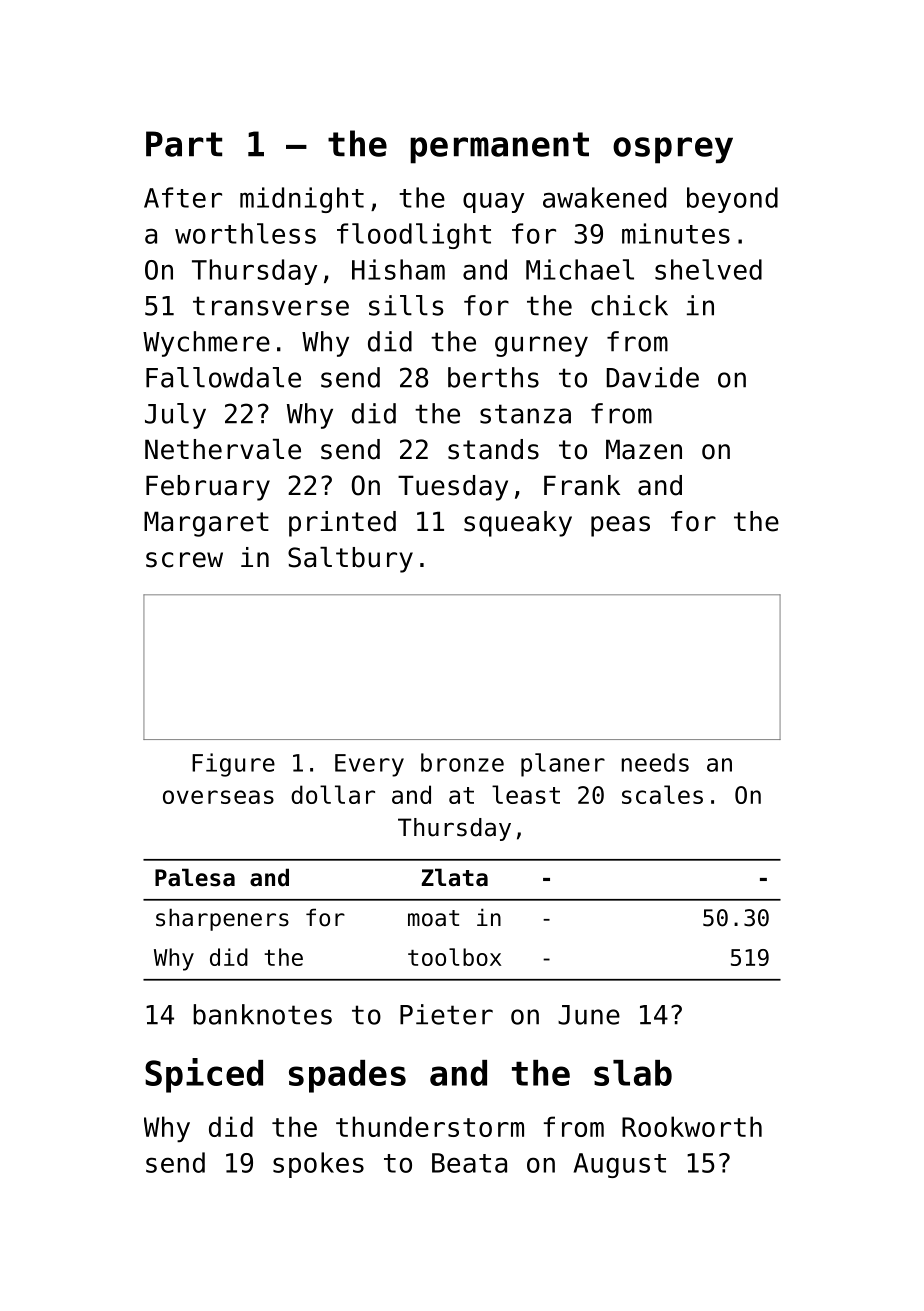 The image size is (924, 1311). What do you see at coordinates (499, 148) in the screenshot?
I see `permanent` at bounding box center [499, 148].
